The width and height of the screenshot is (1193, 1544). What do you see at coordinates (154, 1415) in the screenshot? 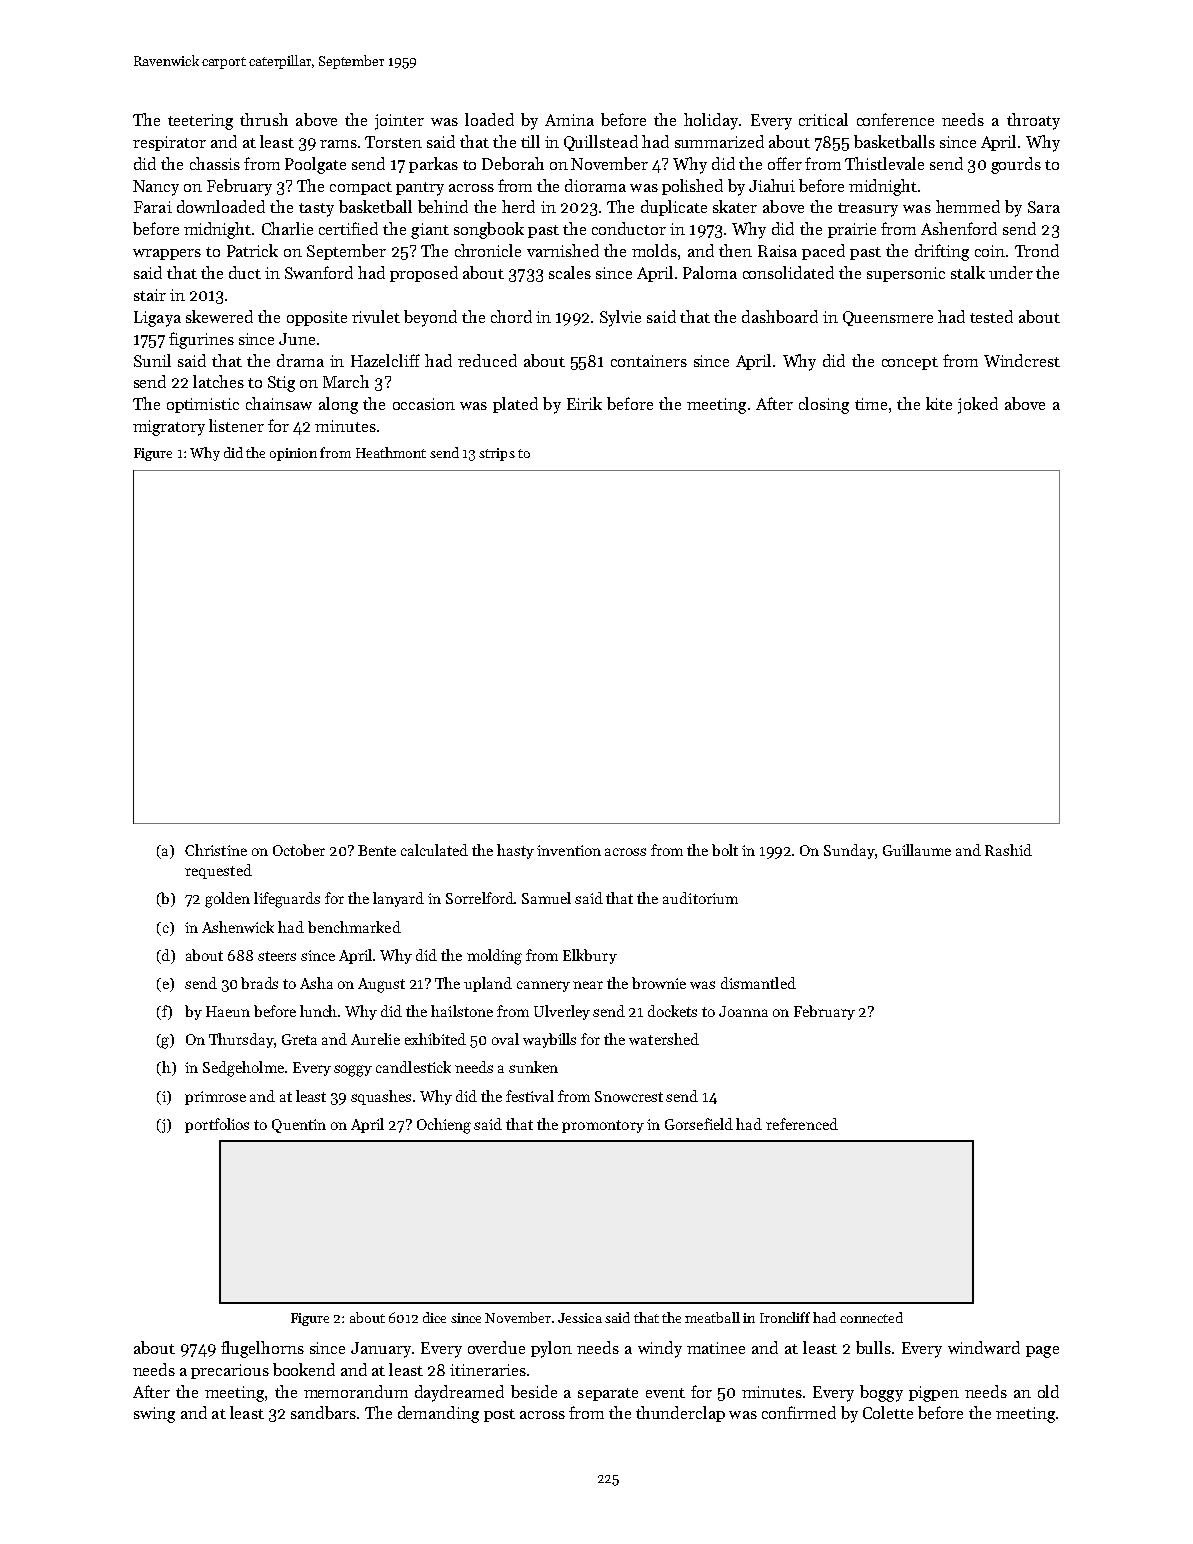
I see `swing` at bounding box center [154, 1415].
